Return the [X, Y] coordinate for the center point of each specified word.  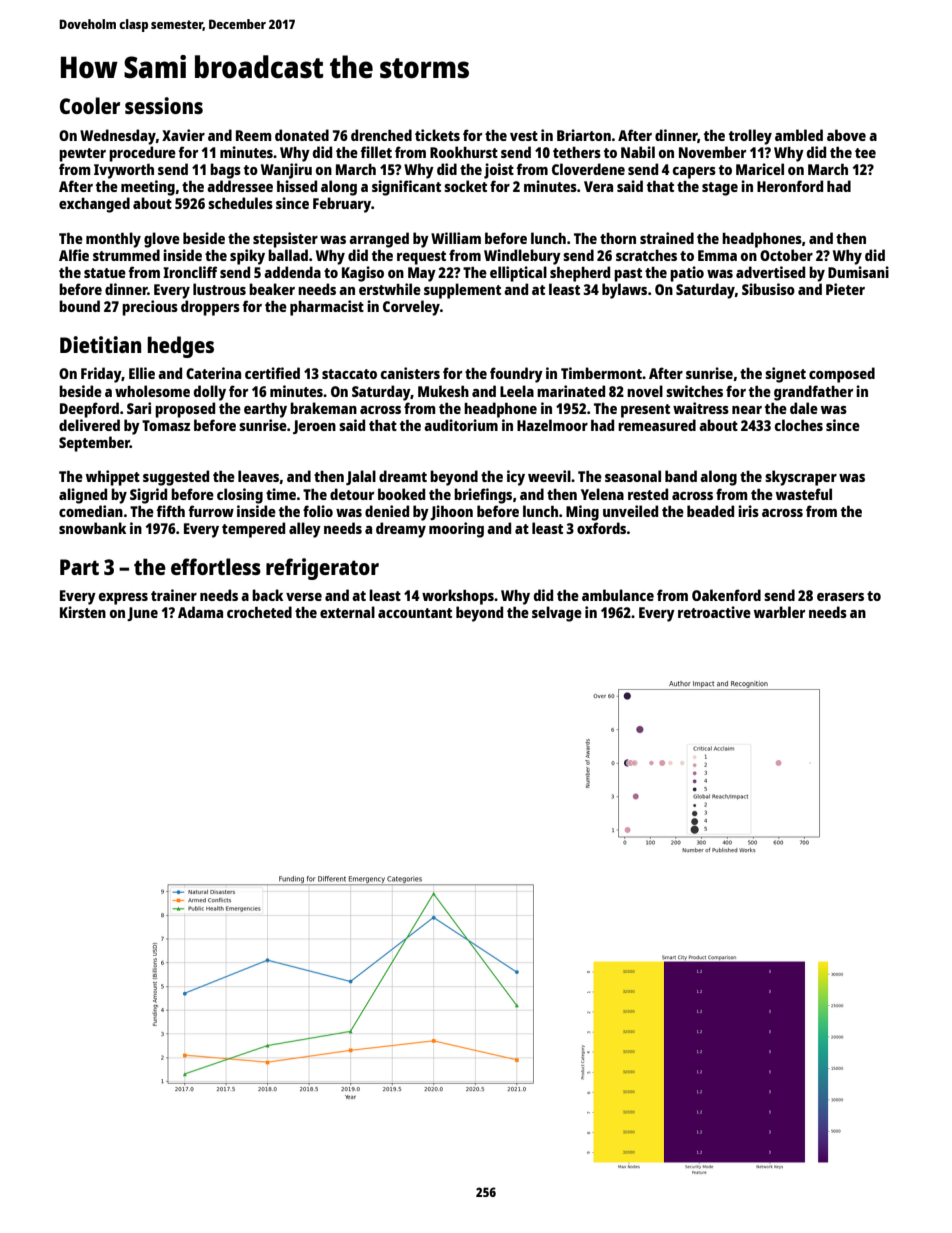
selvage [557, 614]
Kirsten [83, 612]
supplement [462, 291]
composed [842, 375]
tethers [577, 152]
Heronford [790, 186]
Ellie [142, 373]
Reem [253, 135]
